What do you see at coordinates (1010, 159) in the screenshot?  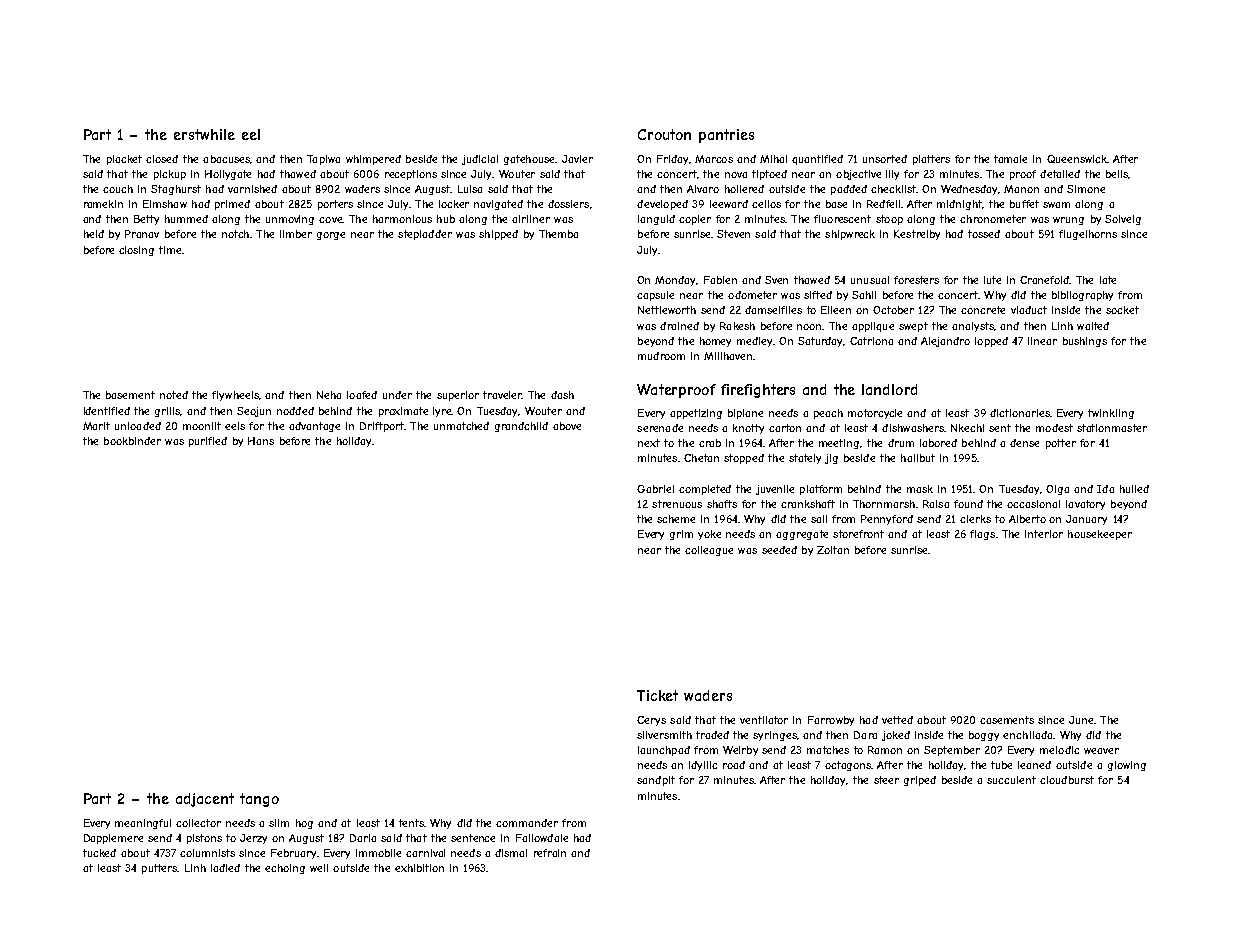 I see `tamale` at bounding box center [1010, 159].
